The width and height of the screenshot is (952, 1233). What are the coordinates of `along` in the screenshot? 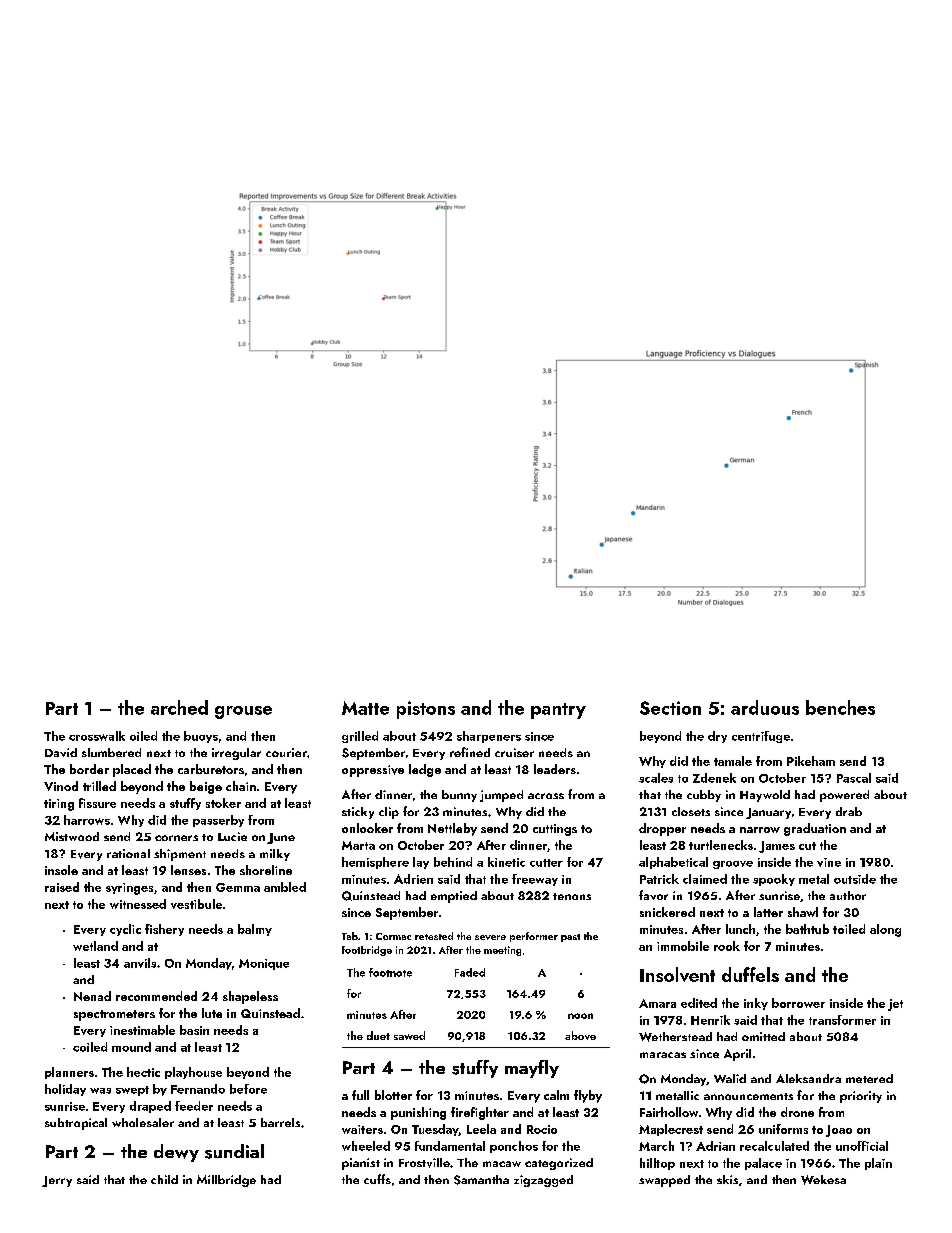 It's located at (885, 930).
